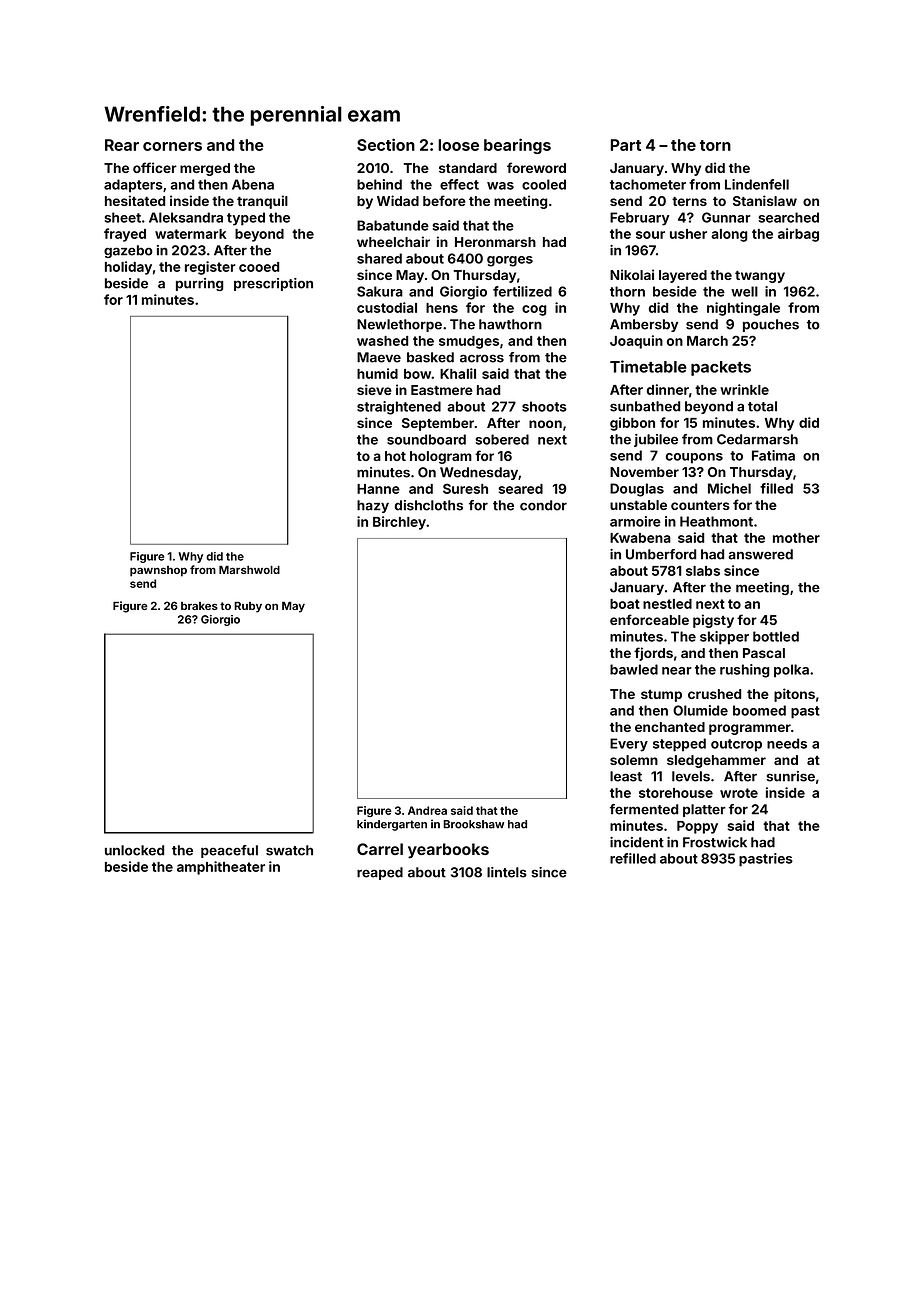 The image size is (924, 1308). Describe the element at coordinates (634, 669) in the screenshot. I see `bawled` at that location.
